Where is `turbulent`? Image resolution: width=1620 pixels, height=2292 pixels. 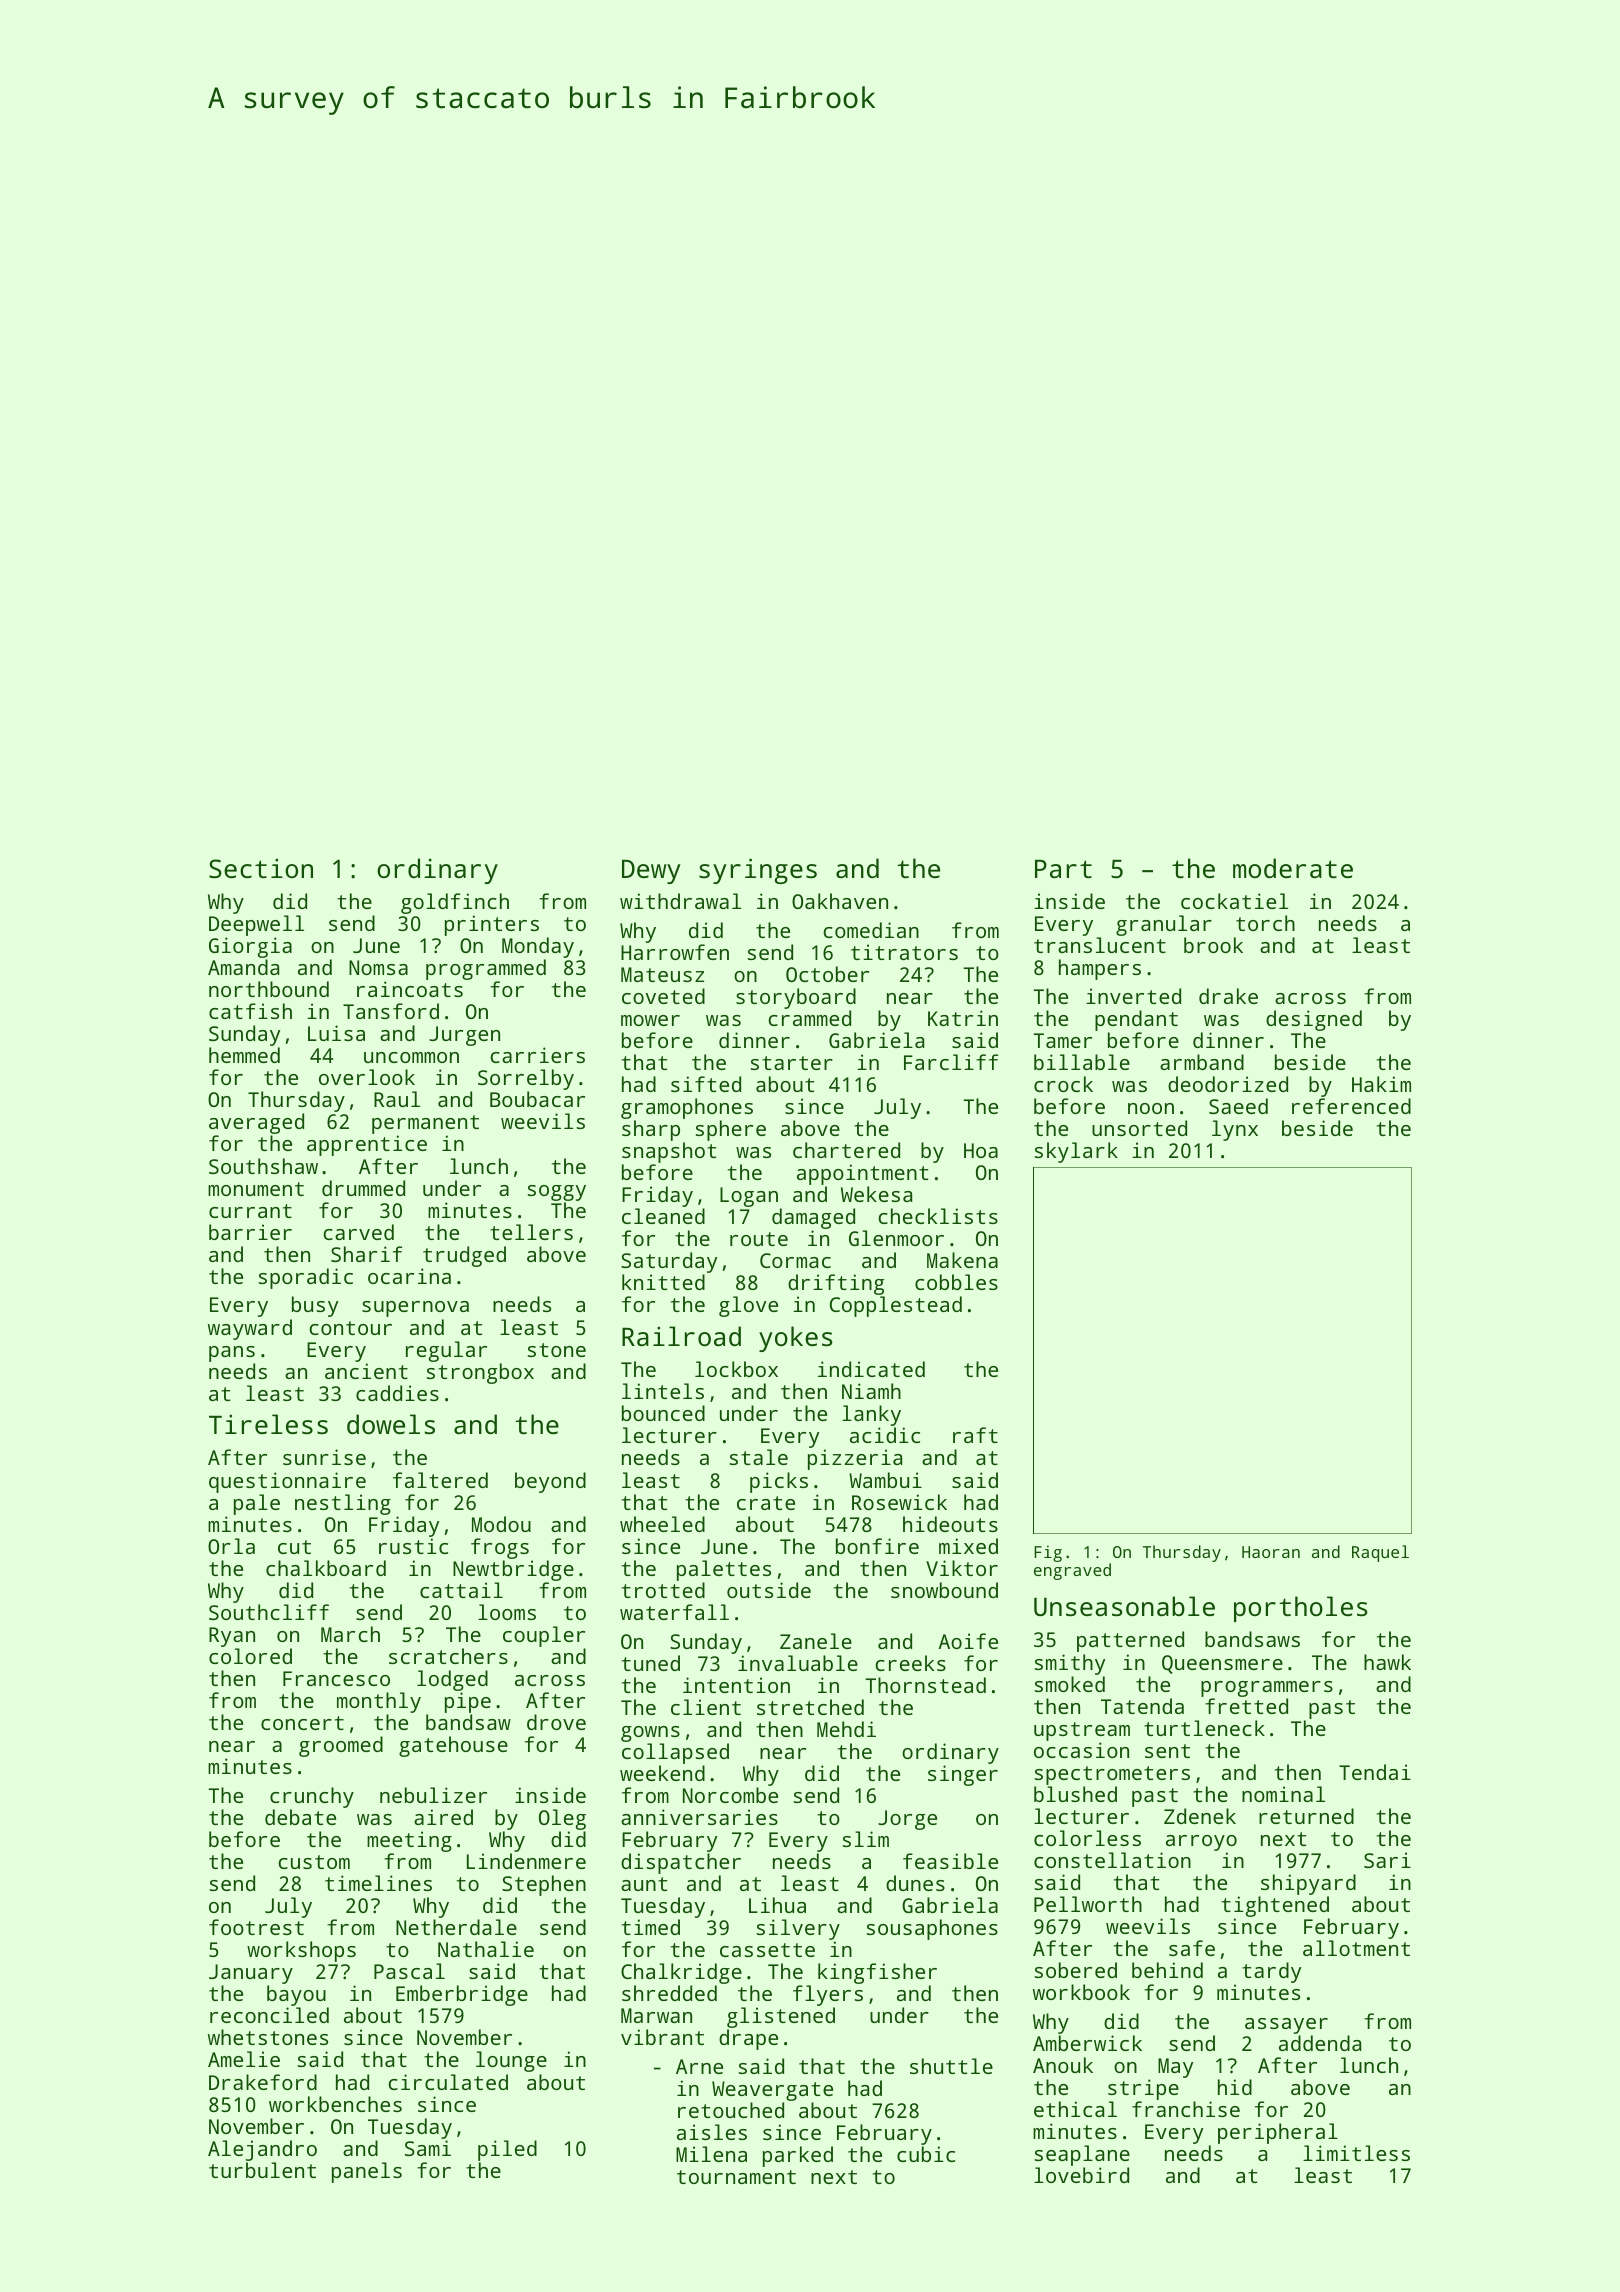 turbulent is located at coordinates (262, 2170).
